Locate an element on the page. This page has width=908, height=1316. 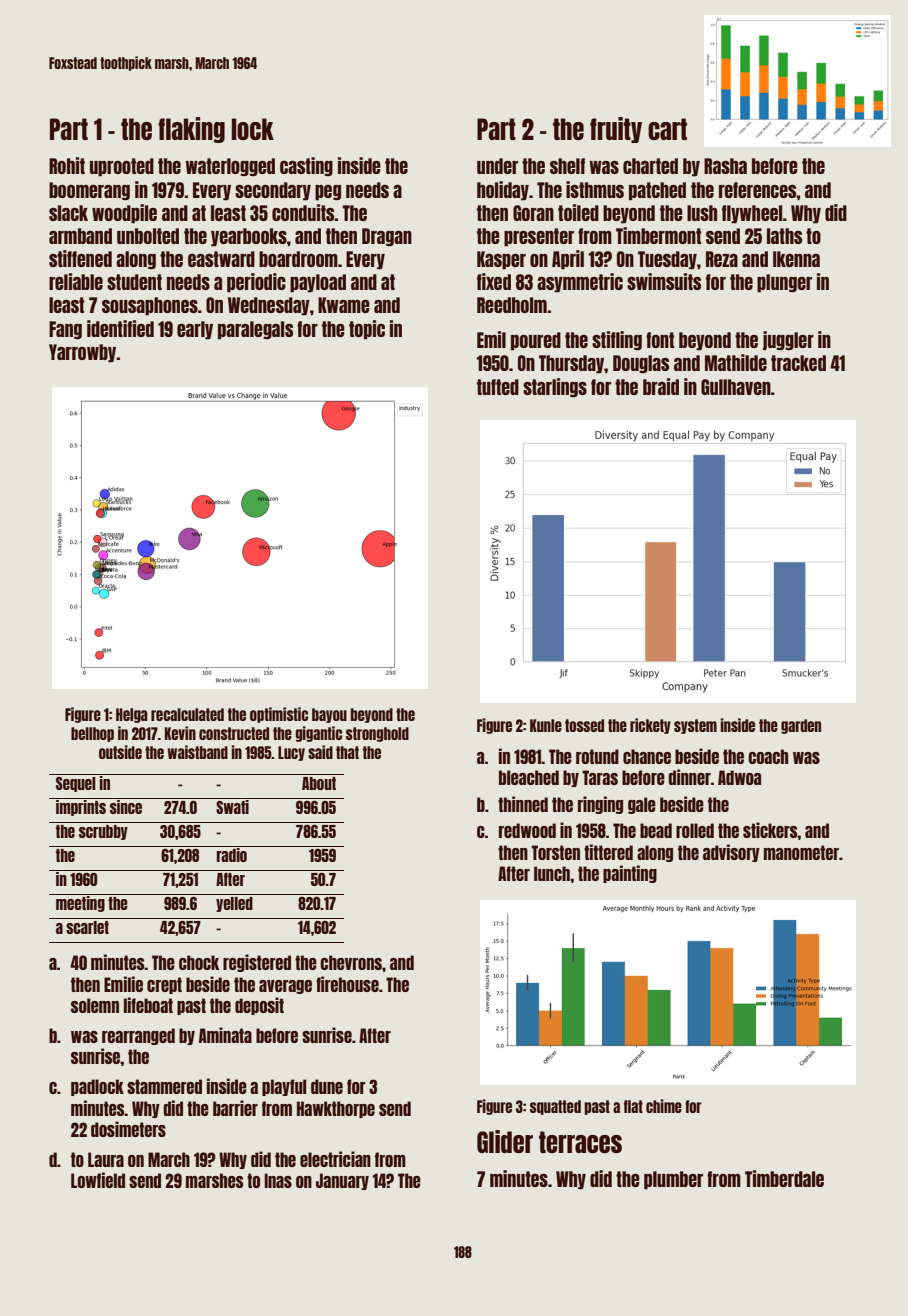
garden is located at coordinates (801, 726).
